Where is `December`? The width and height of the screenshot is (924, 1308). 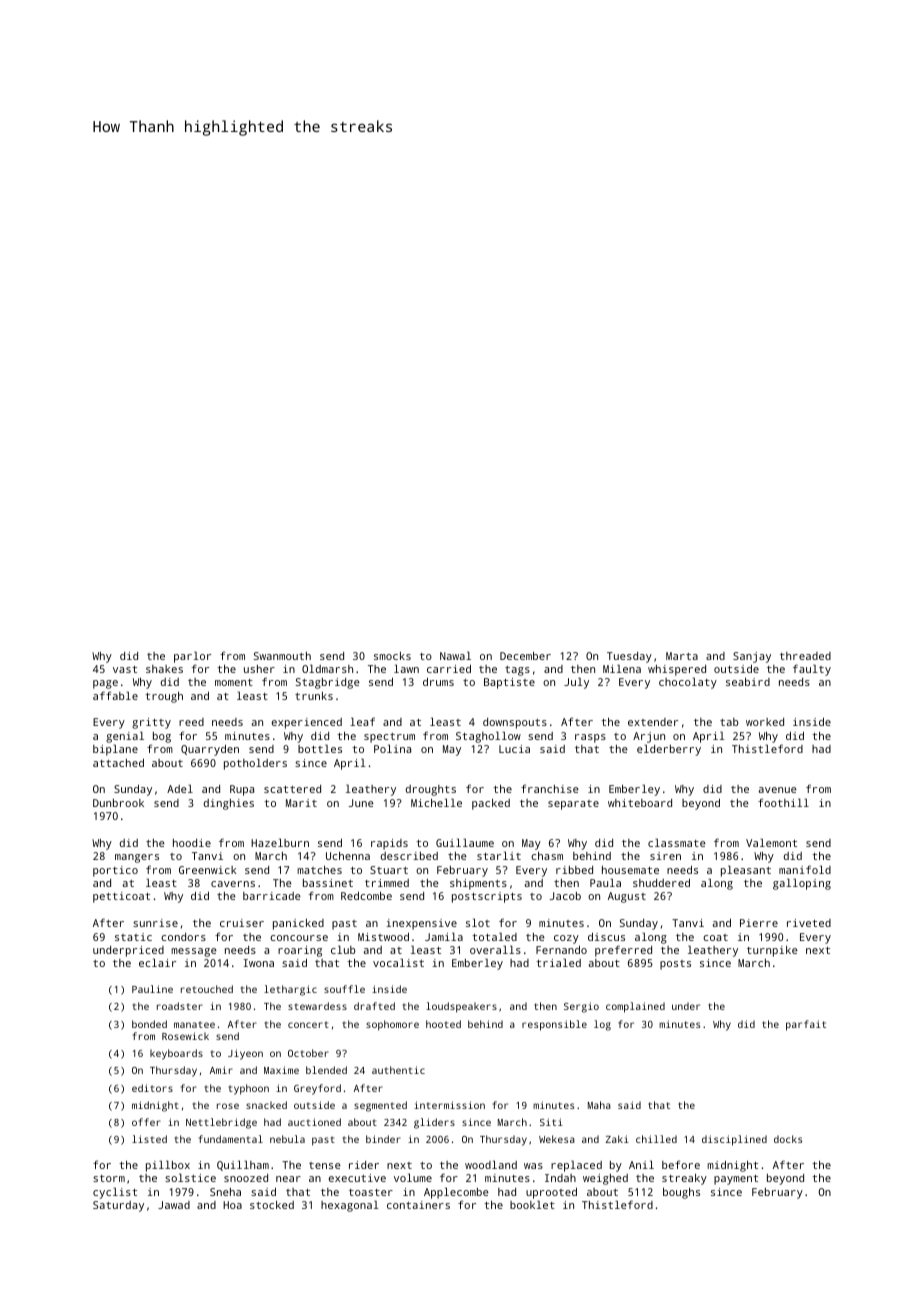 December is located at coordinates (525, 656).
